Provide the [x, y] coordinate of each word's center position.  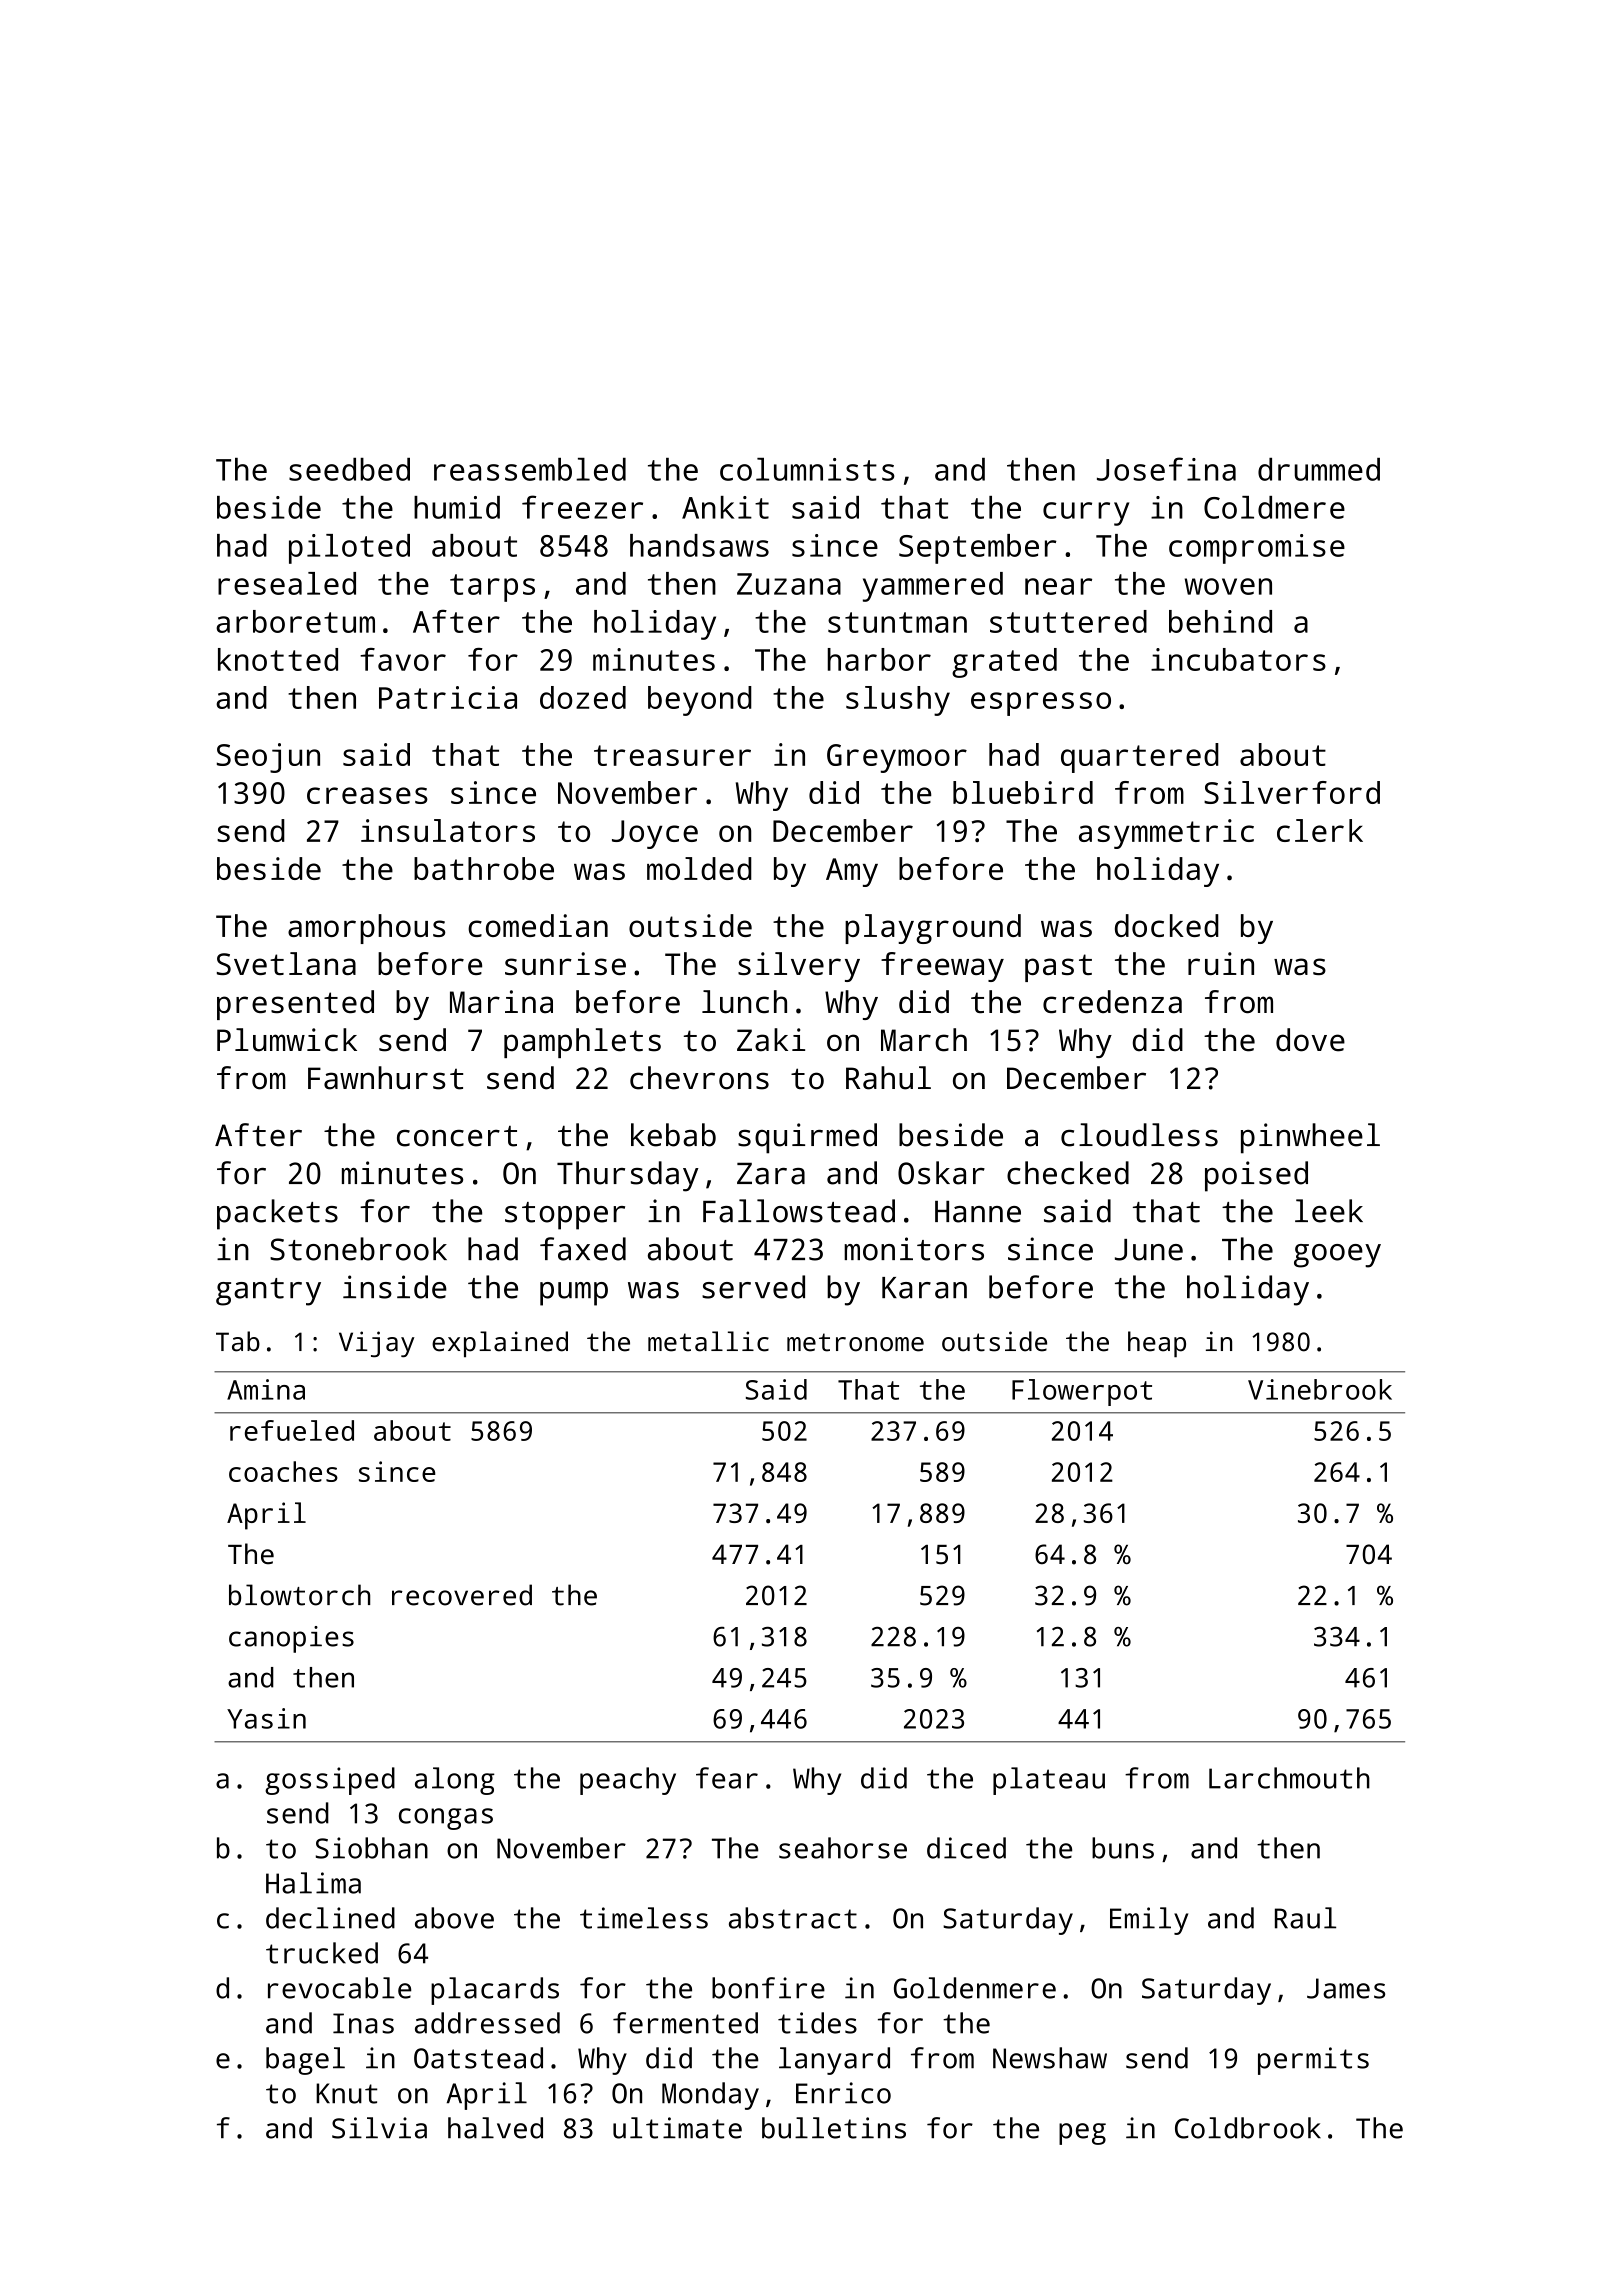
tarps [492, 588]
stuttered [1068, 621]
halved [495, 2128]
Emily [1149, 1921]
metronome [855, 1342]
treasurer [672, 755]
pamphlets [582, 1043]
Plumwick [287, 1040]
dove [1310, 1040]
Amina [266, 1389]
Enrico [843, 2093]
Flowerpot [1082, 1392]
